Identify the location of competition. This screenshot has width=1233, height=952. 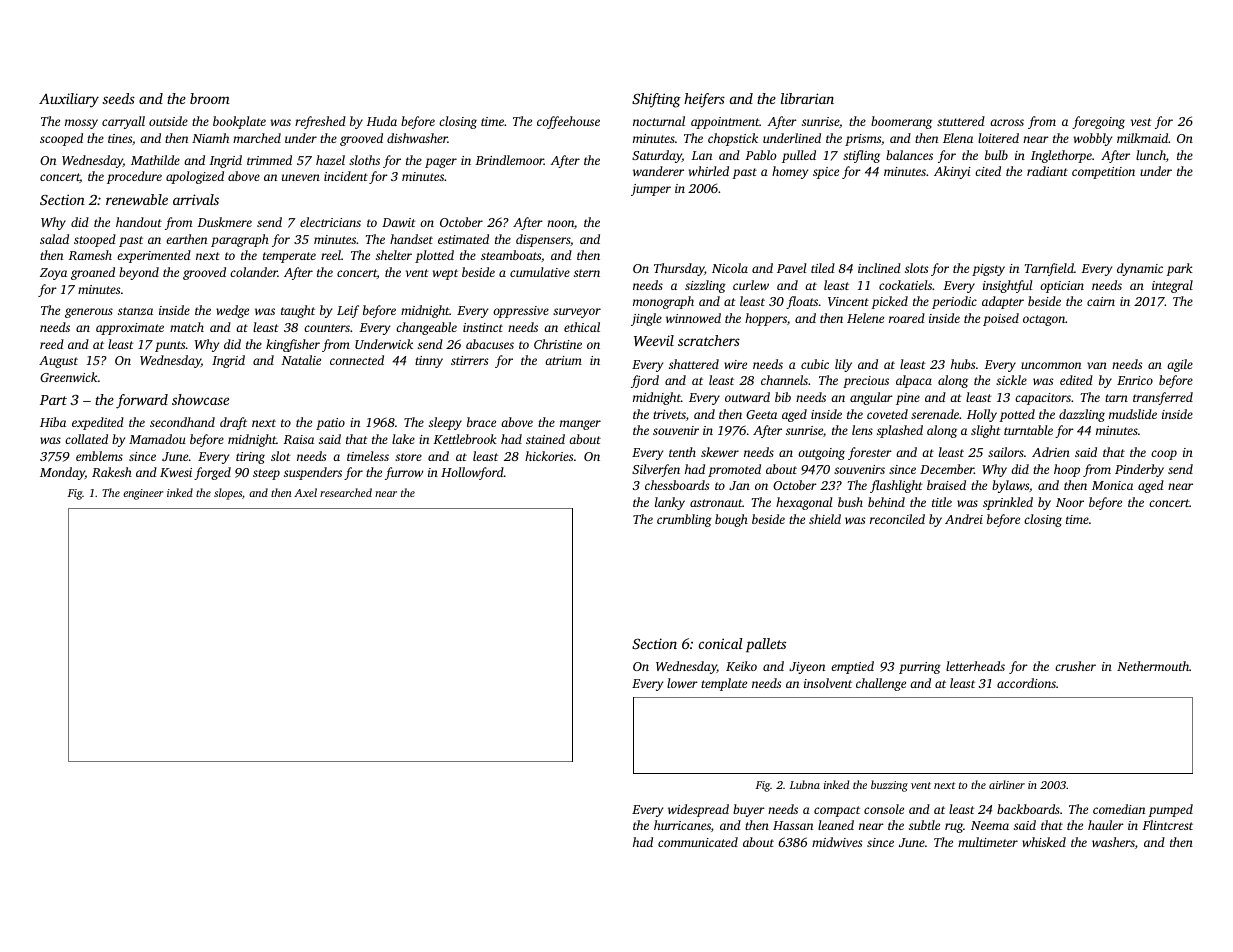
(1103, 173).
